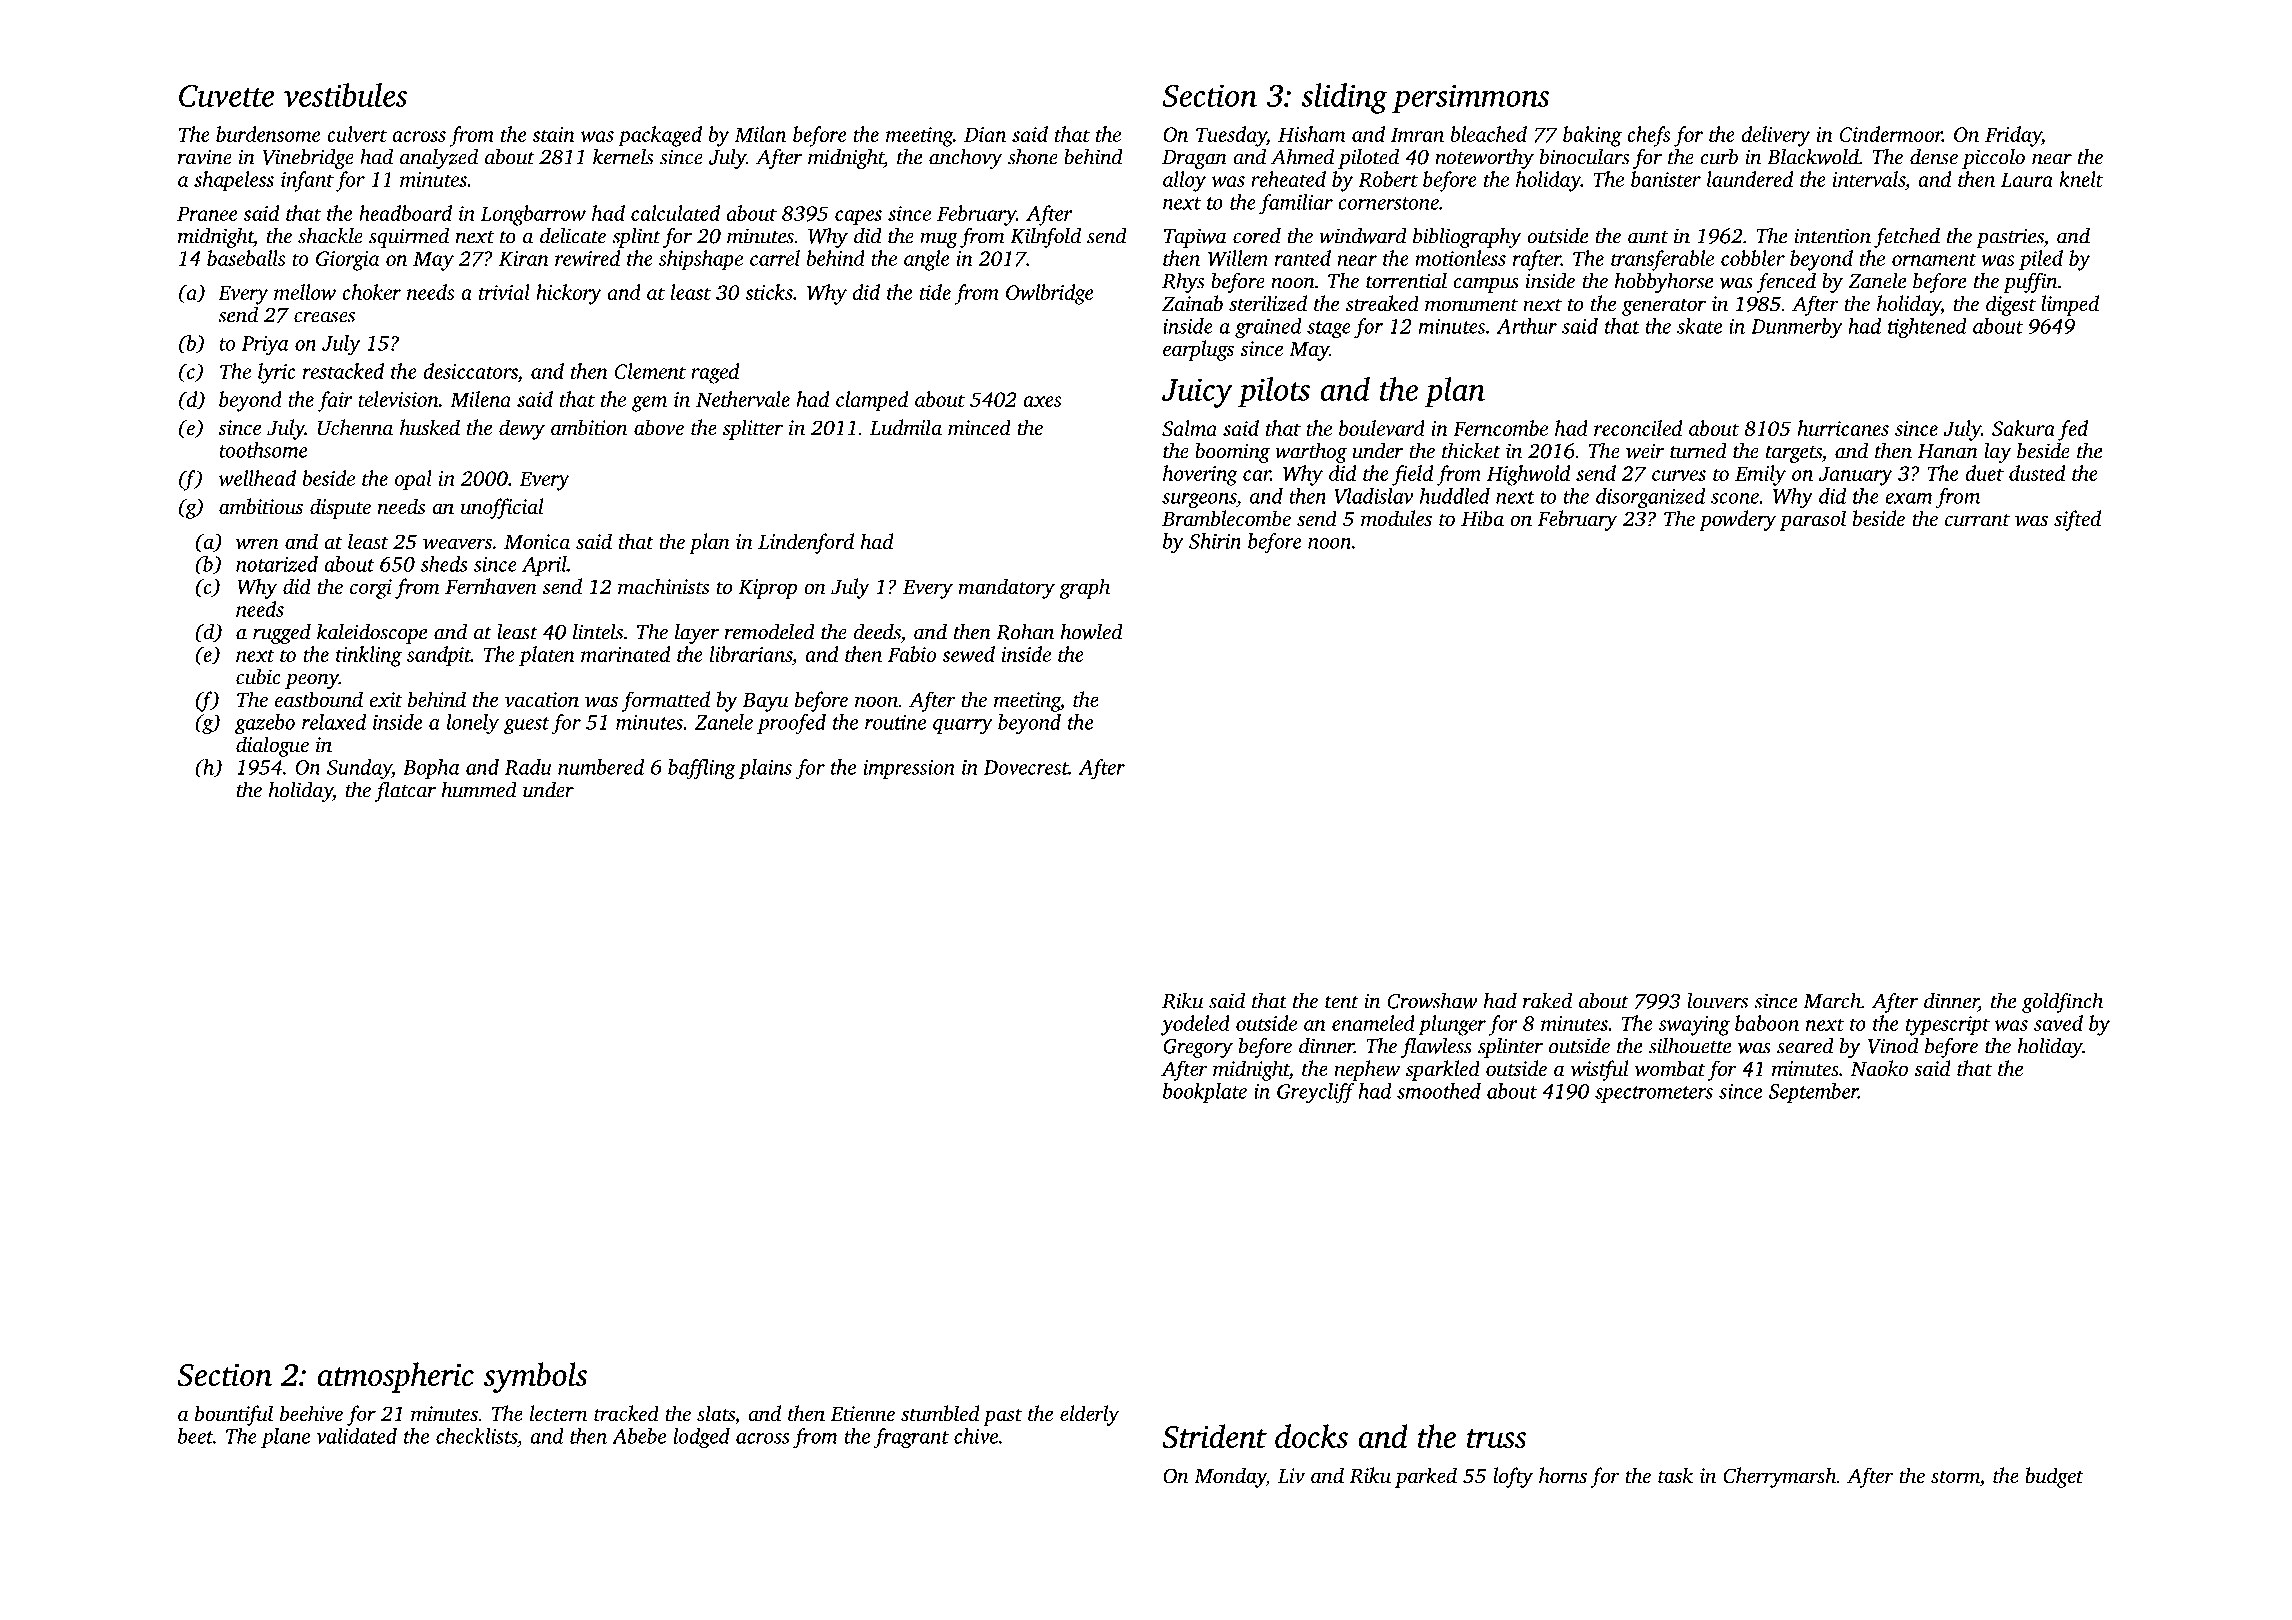 Image resolution: width=2292 pixels, height=1620 pixels. Describe the element at coordinates (2077, 520) in the screenshot. I see `sifted` at that location.
